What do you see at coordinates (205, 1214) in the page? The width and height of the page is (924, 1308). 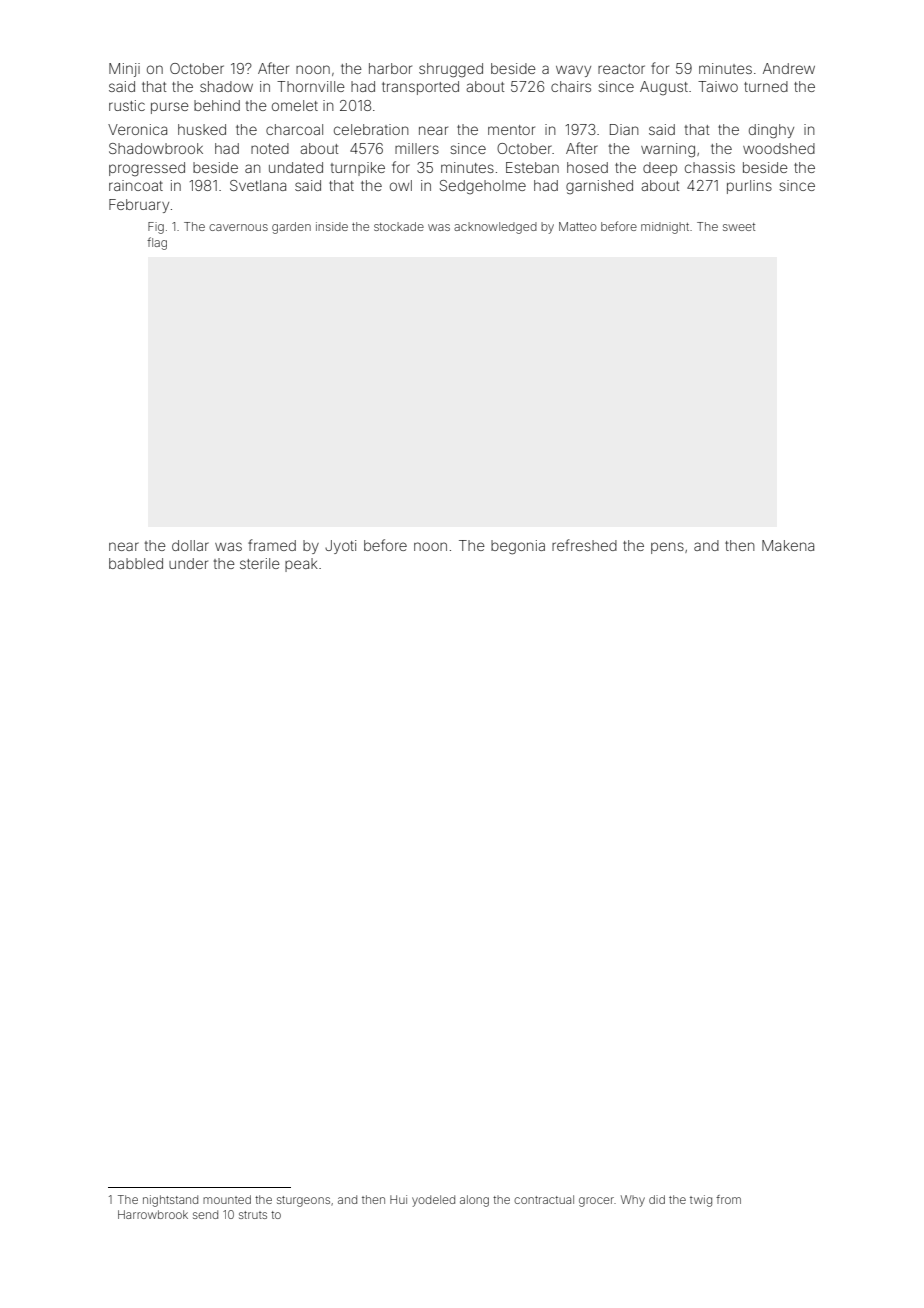 I see `send` at bounding box center [205, 1214].
